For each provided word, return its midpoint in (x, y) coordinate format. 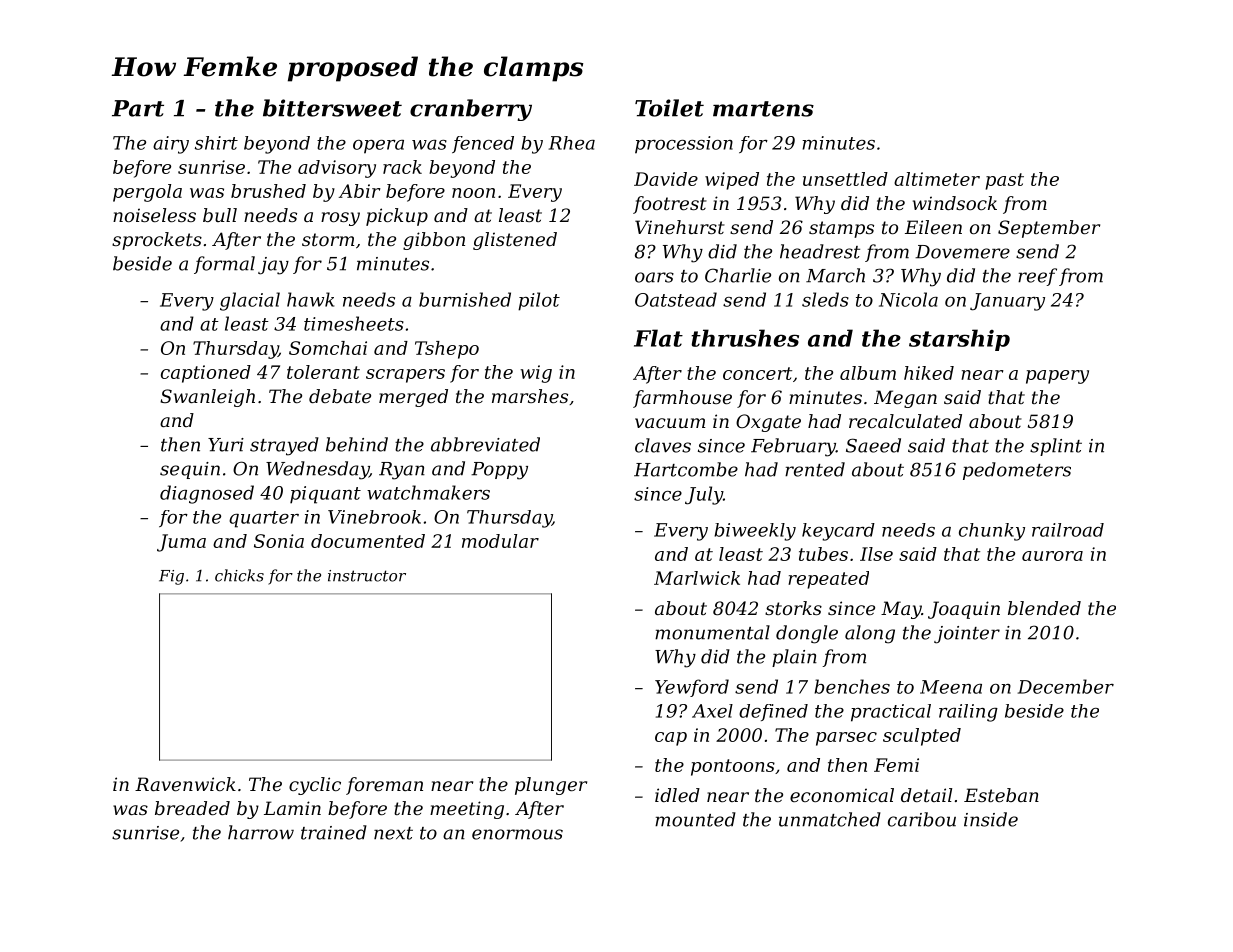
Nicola (908, 299)
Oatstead (676, 299)
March (835, 275)
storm (328, 239)
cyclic (315, 786)
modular (500, 541)
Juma (181, 543)
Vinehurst (680, 227)
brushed (268, 191)
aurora (1052, 556)
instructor (367, 576)
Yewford (692, 688)
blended (1044, 608)
